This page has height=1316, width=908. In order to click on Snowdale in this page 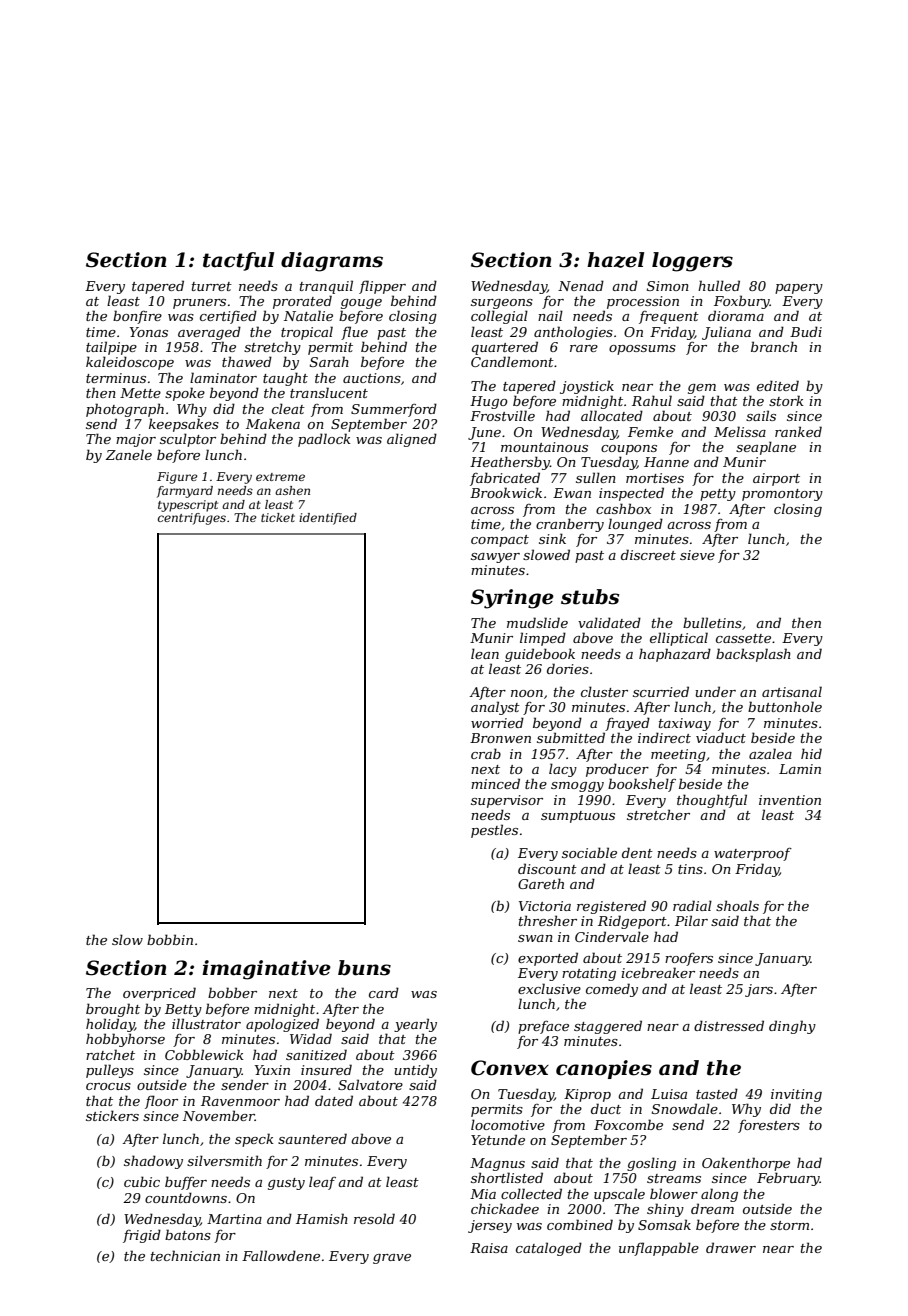, I will do `click(685, 1108)`.
